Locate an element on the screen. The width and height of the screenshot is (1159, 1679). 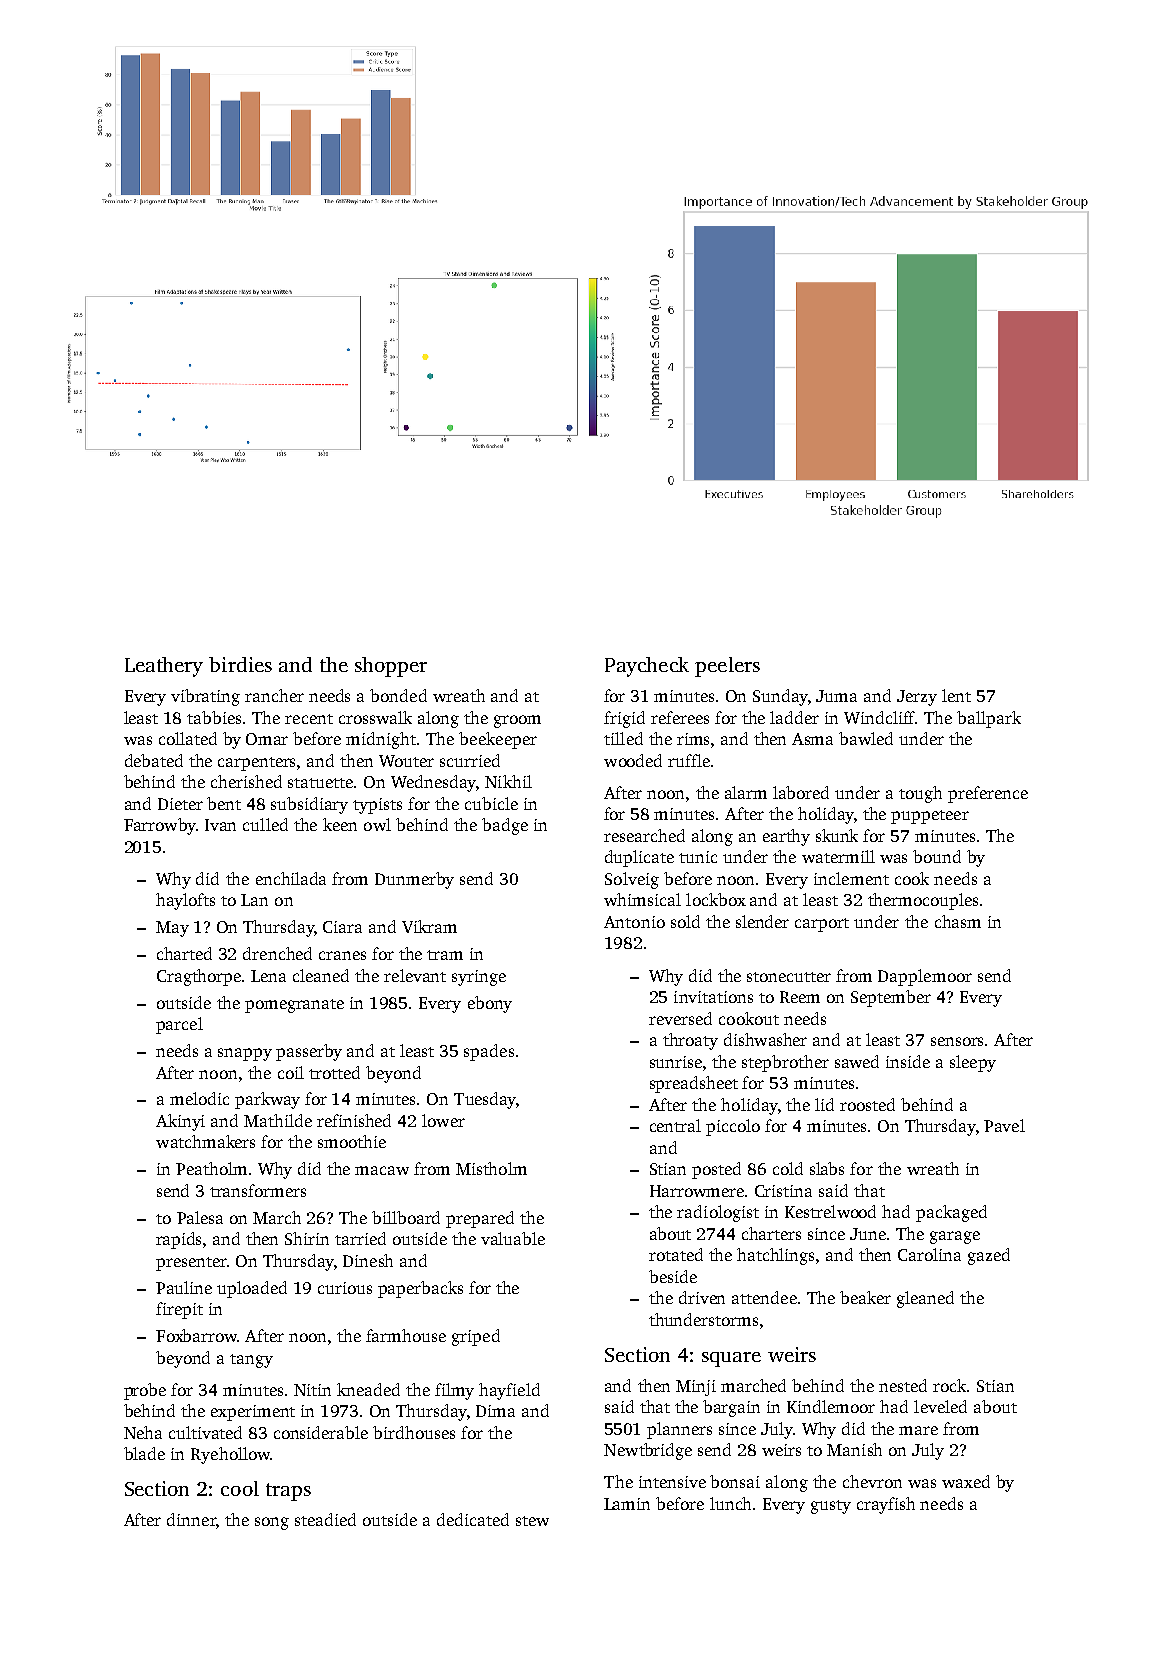
valuable is located at coordinates (513, 1238).
